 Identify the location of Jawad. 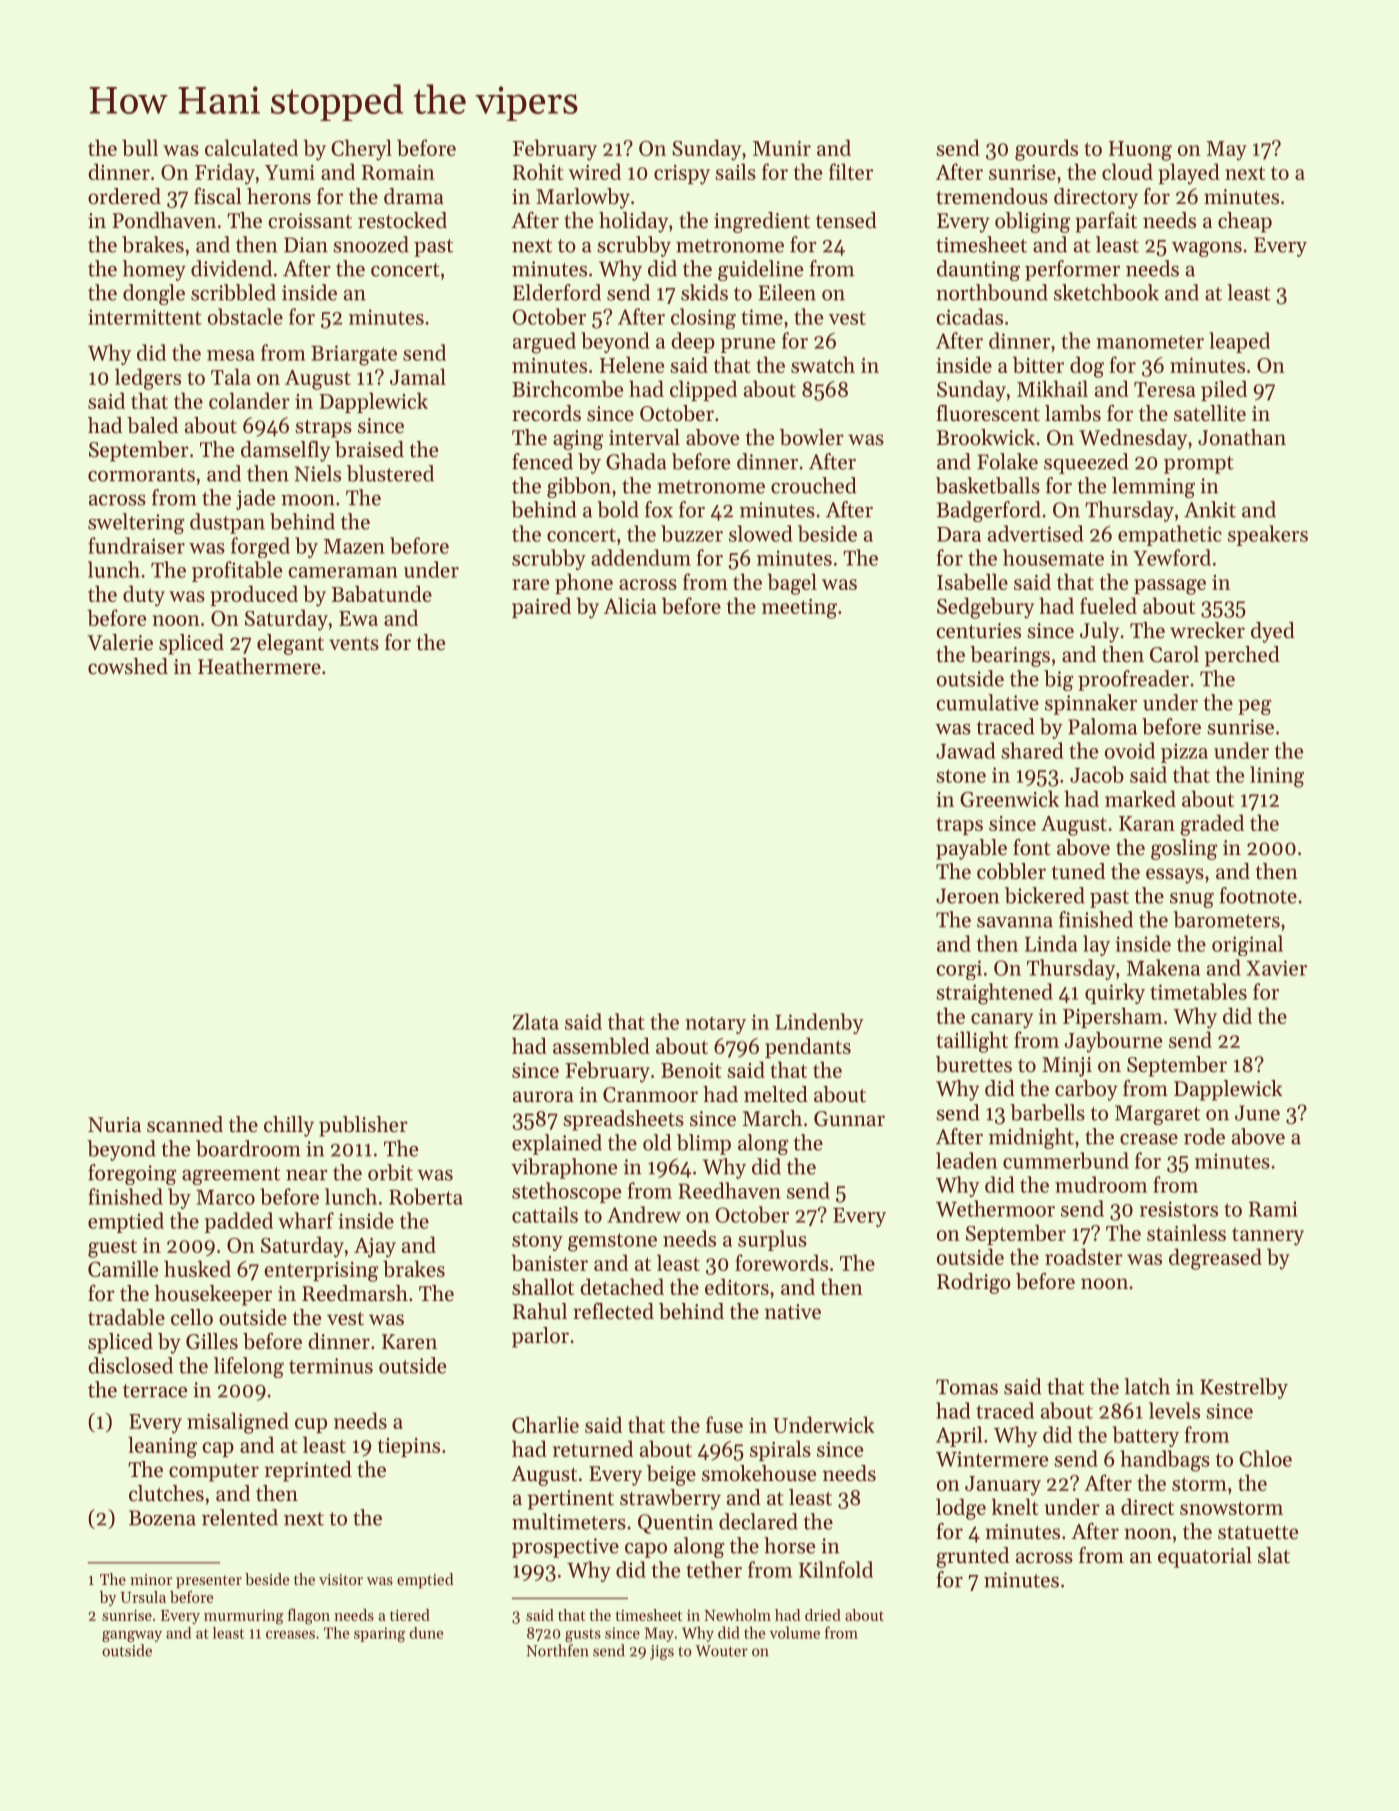
(965, 750).
